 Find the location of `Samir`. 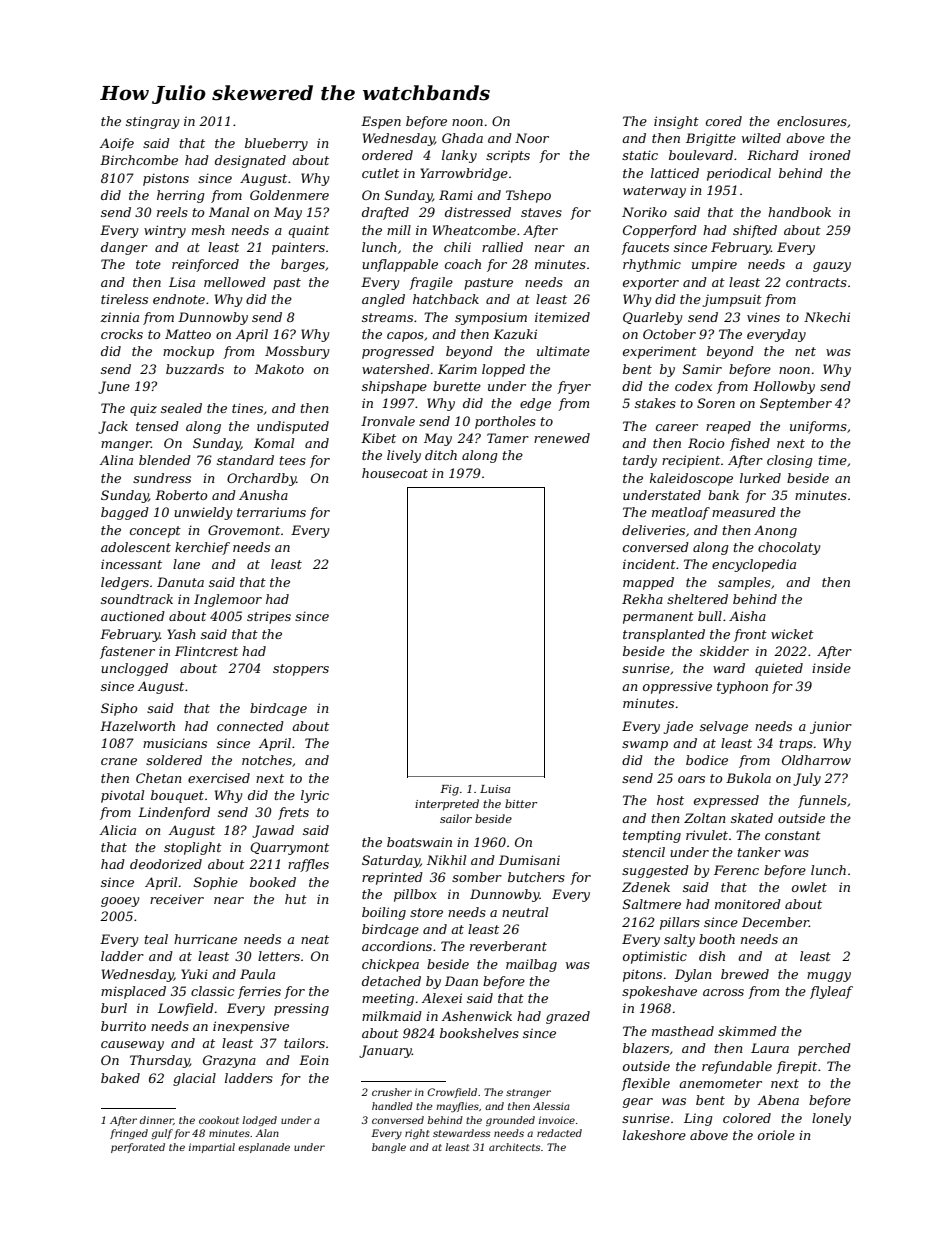

Samir is located at coordinates (702, 369).
